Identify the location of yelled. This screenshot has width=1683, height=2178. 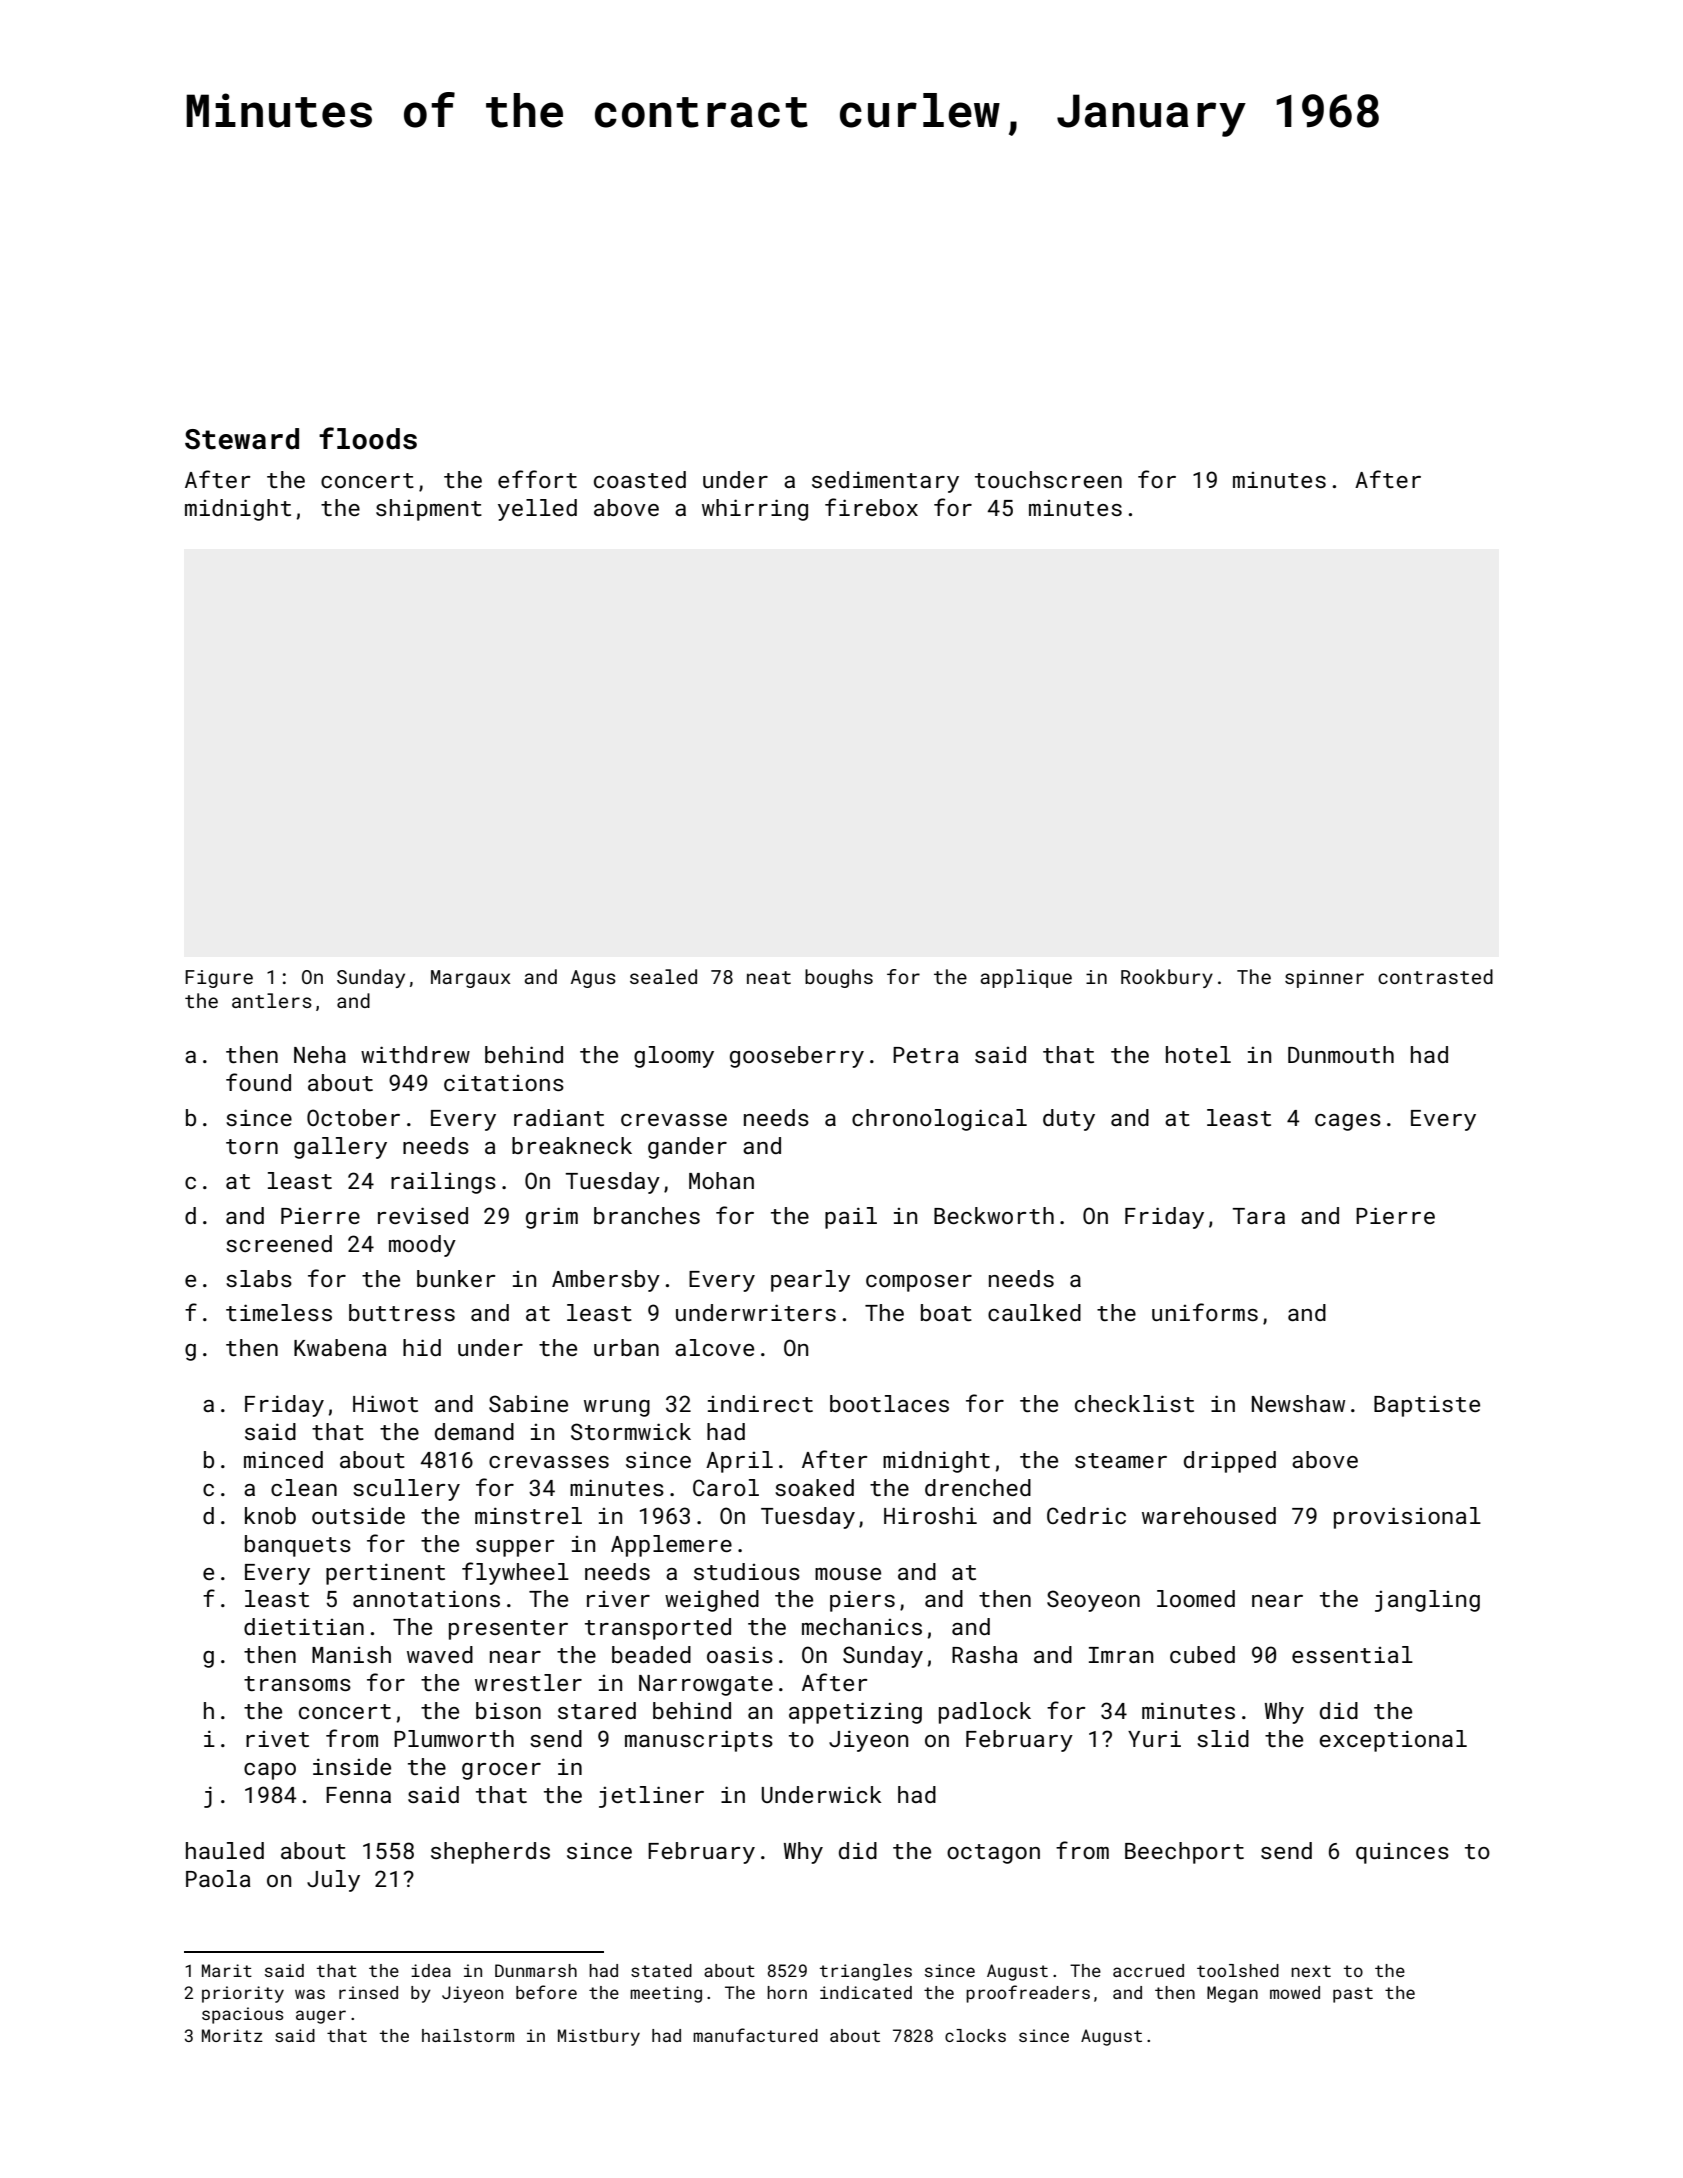
(537, 510).
